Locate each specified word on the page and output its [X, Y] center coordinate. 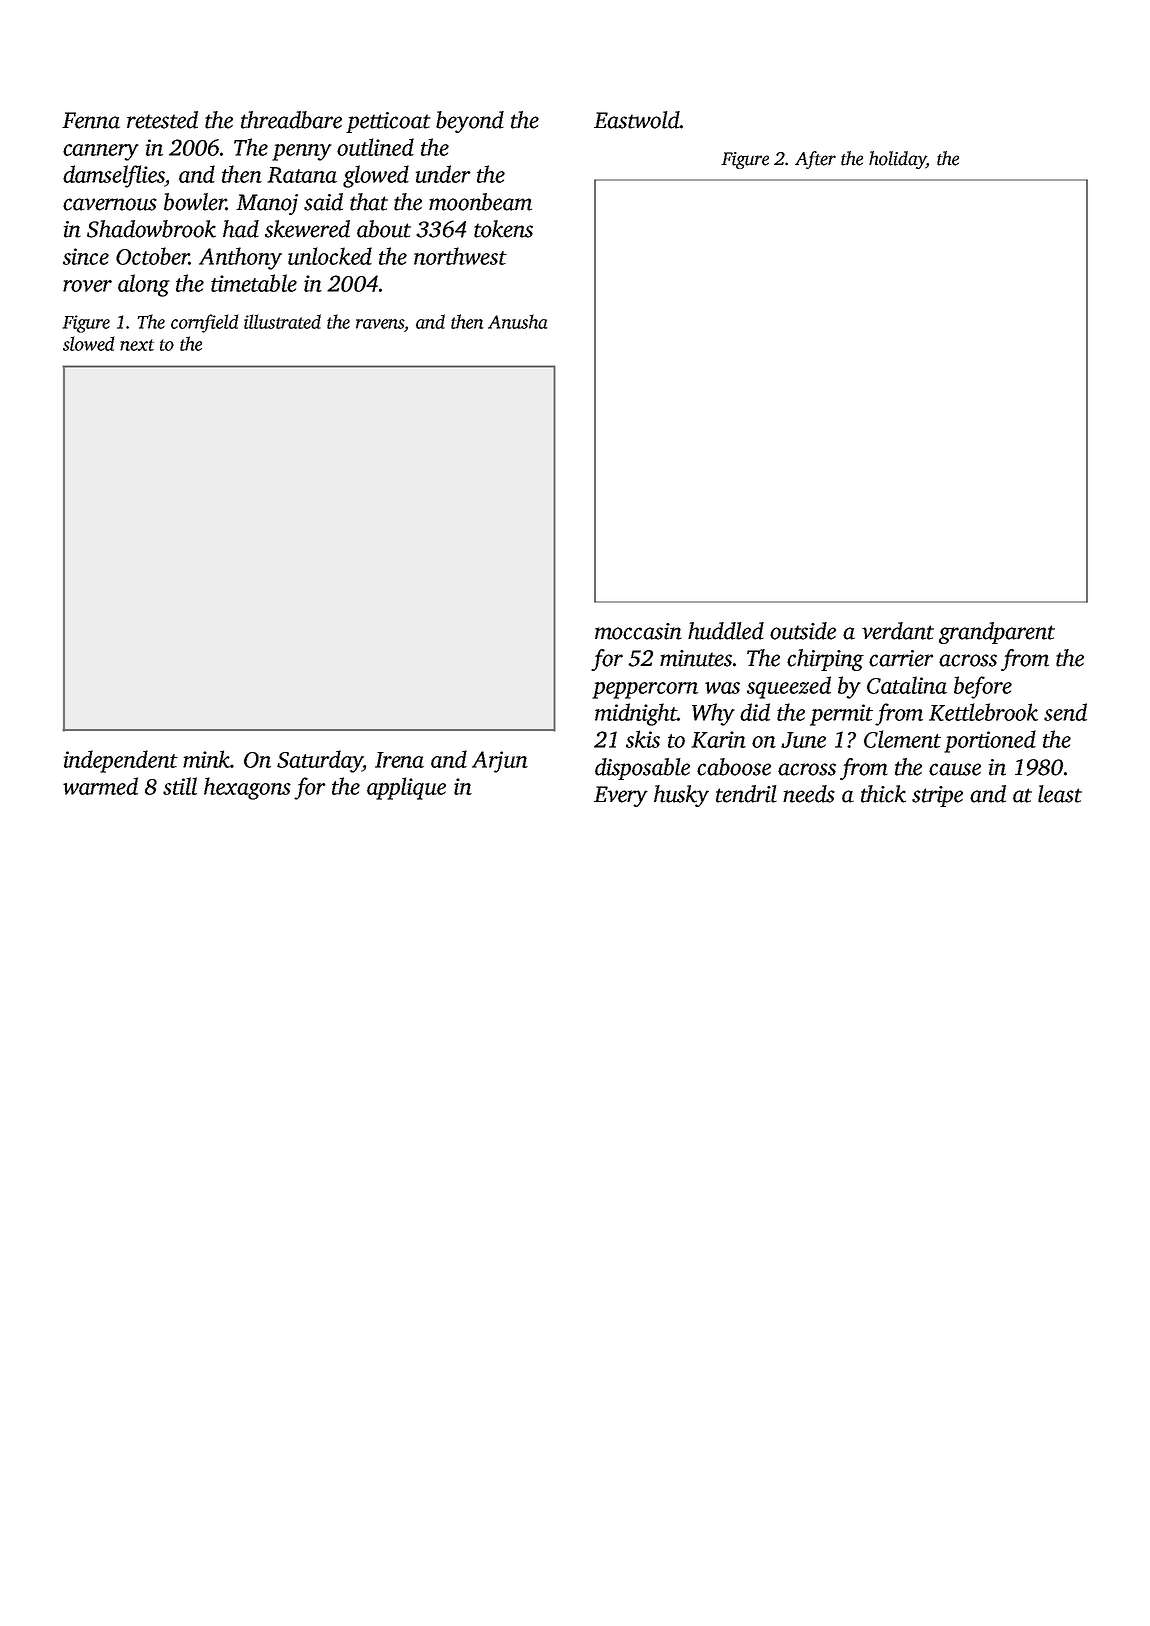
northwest [460, 256]
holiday [897, 160]
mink [206, 759]
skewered [307, 229]
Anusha [517, 321]
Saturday [320, 761]
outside [803, 631]
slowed [89, 343]
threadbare [291, 120]
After [815, 160]
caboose [734, 767]
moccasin [638, 631]
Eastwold [637, 120]
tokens [503, 229]
